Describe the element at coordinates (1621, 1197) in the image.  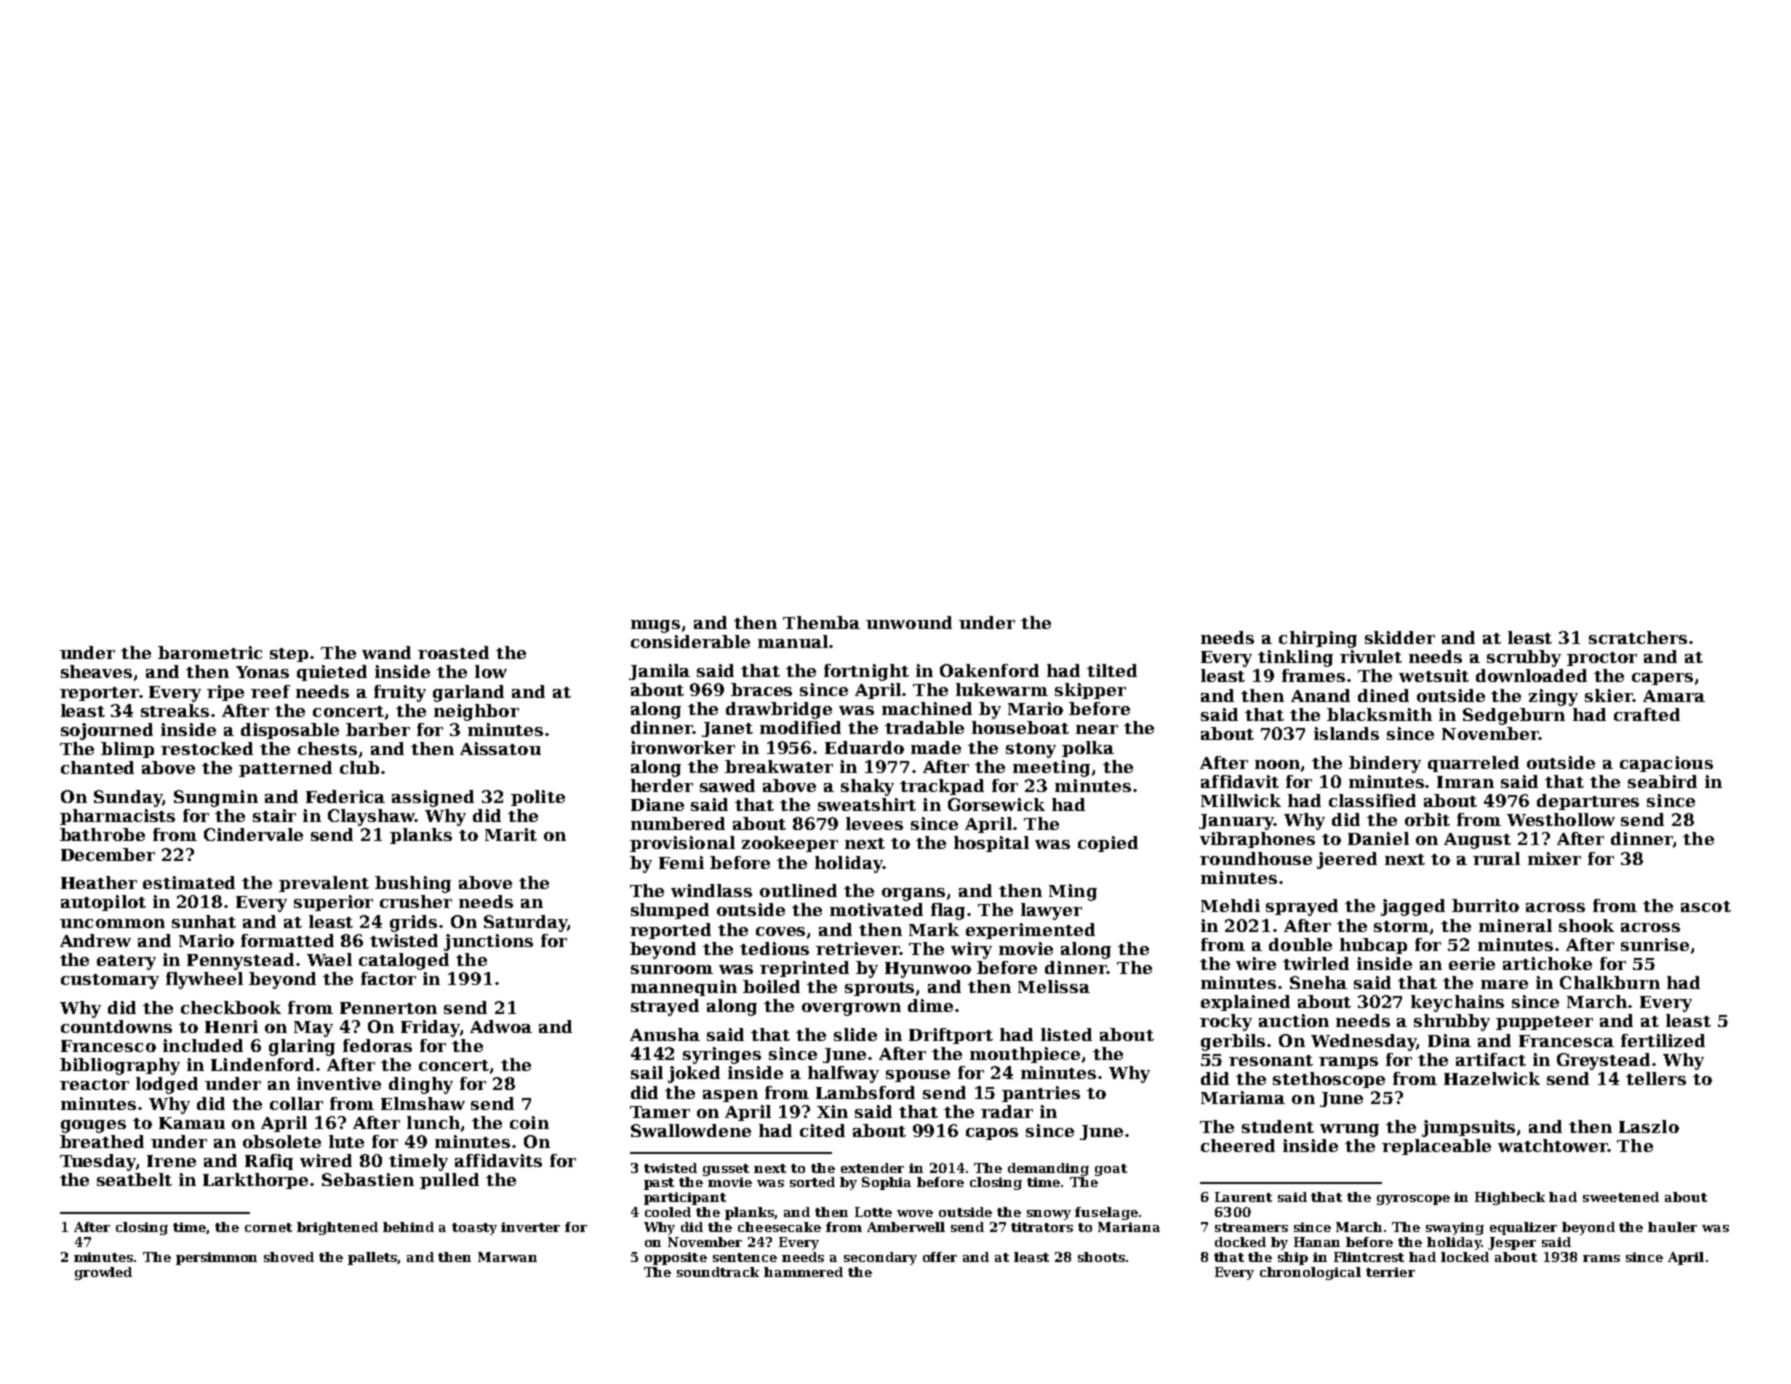
I see `sweetened` at that location.
